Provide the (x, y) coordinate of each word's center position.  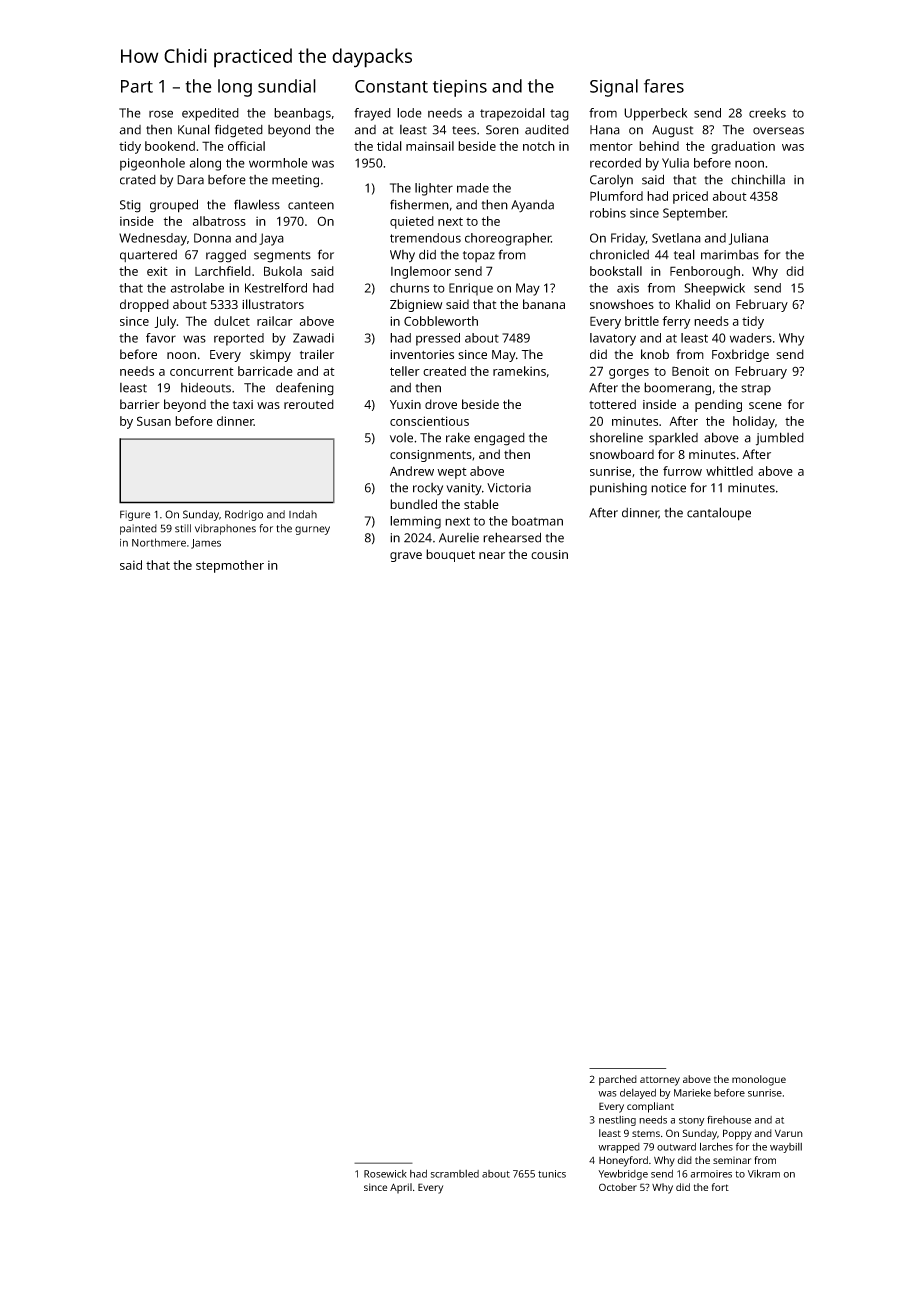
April (401, 1188)
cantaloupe (719, 514)
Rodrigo (244, 515)
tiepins (460, 88)
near (492, 555)
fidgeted (239, 131)
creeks (767, 113)
